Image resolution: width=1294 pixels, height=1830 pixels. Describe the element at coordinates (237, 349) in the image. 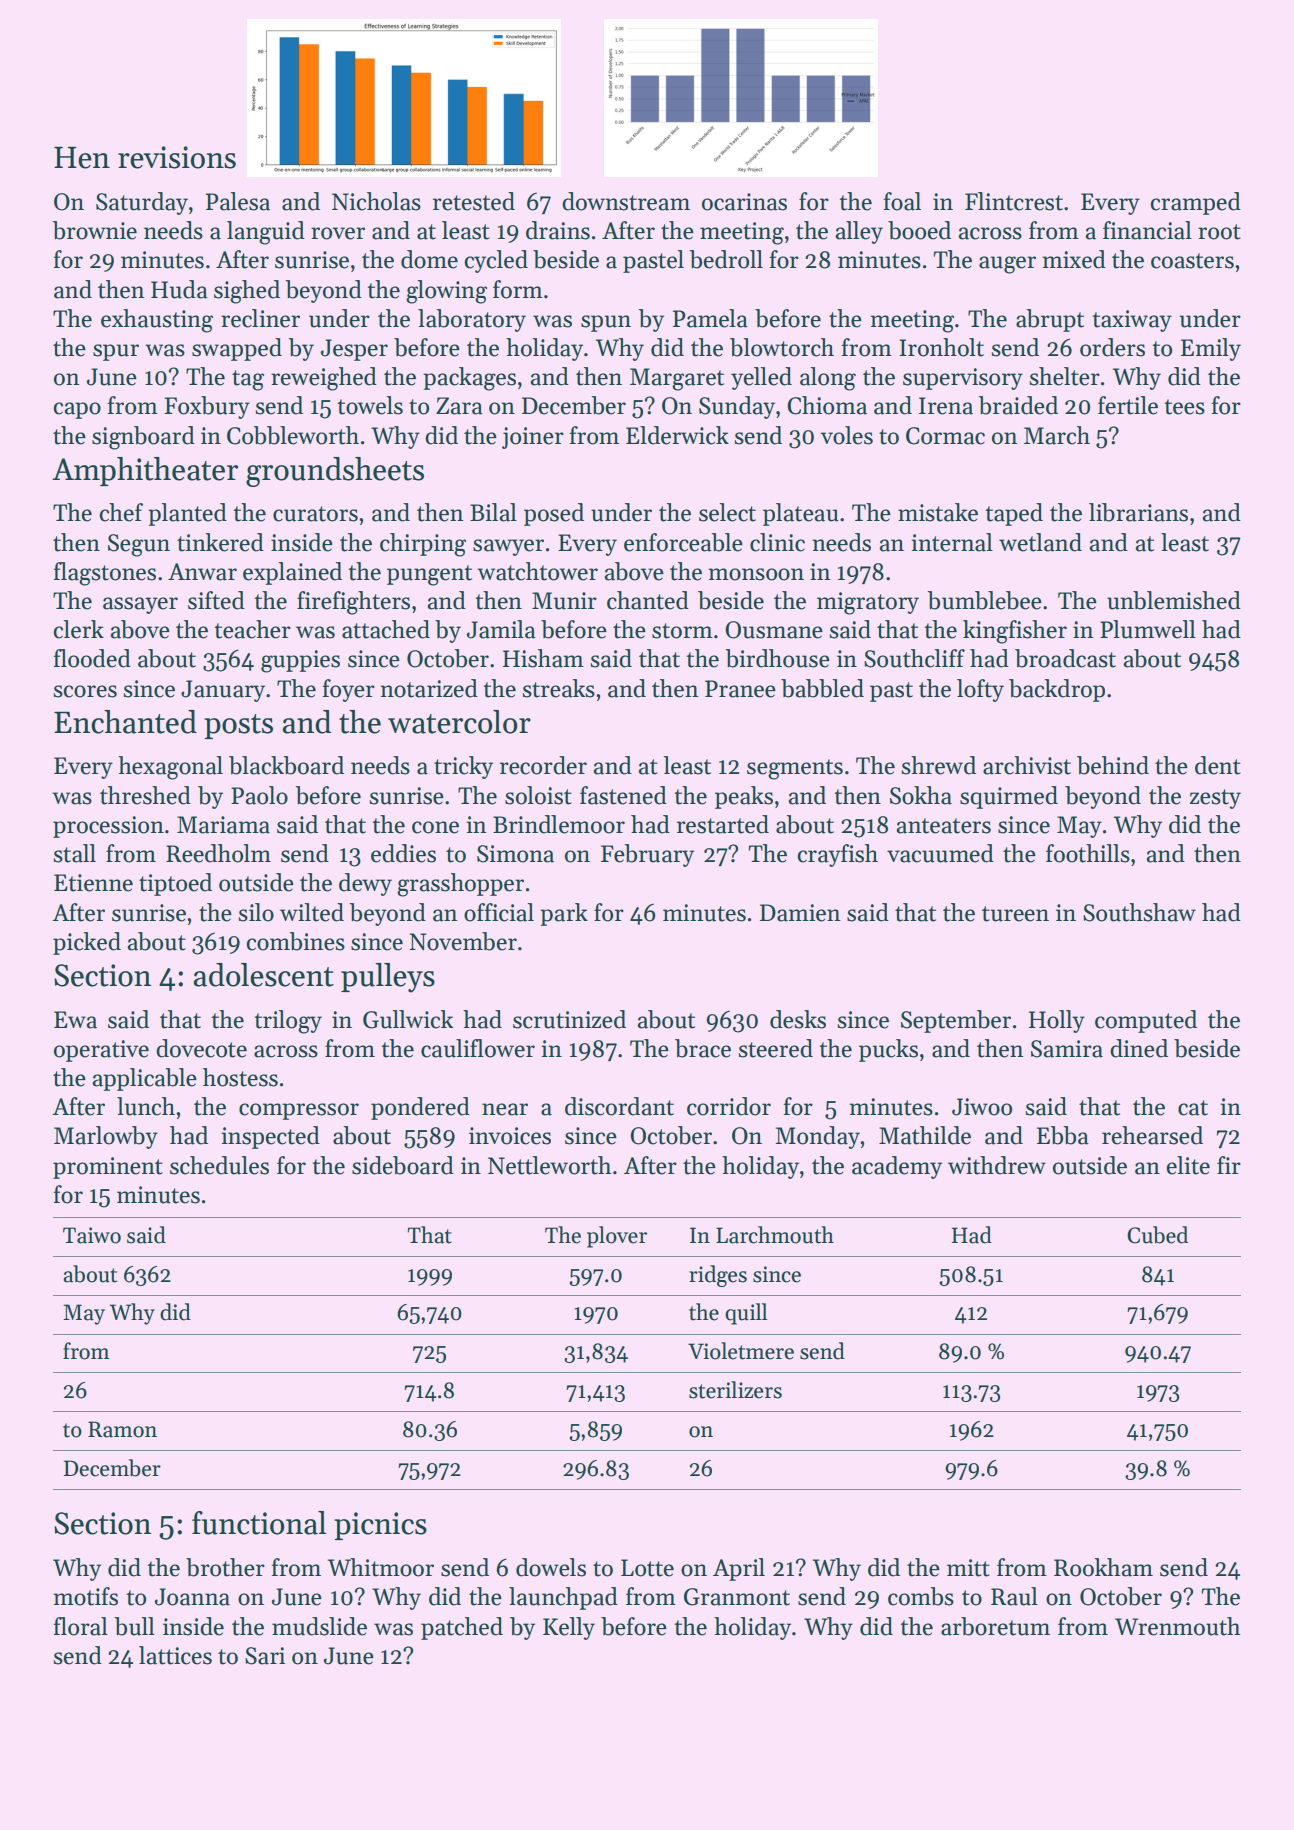

I see `swapped` at that location.
